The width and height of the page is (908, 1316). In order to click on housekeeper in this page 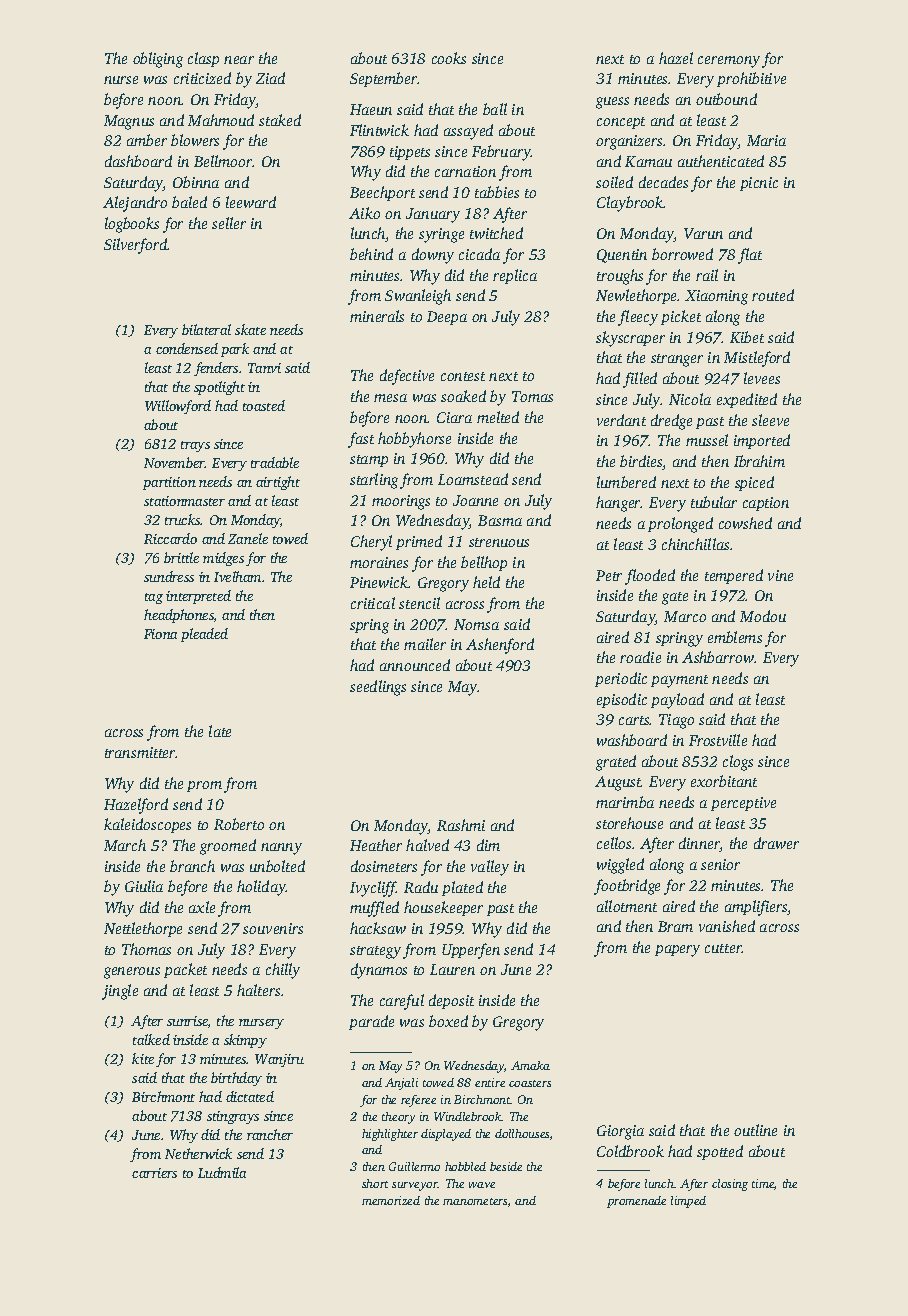, I will do `click(443, 908)`.
